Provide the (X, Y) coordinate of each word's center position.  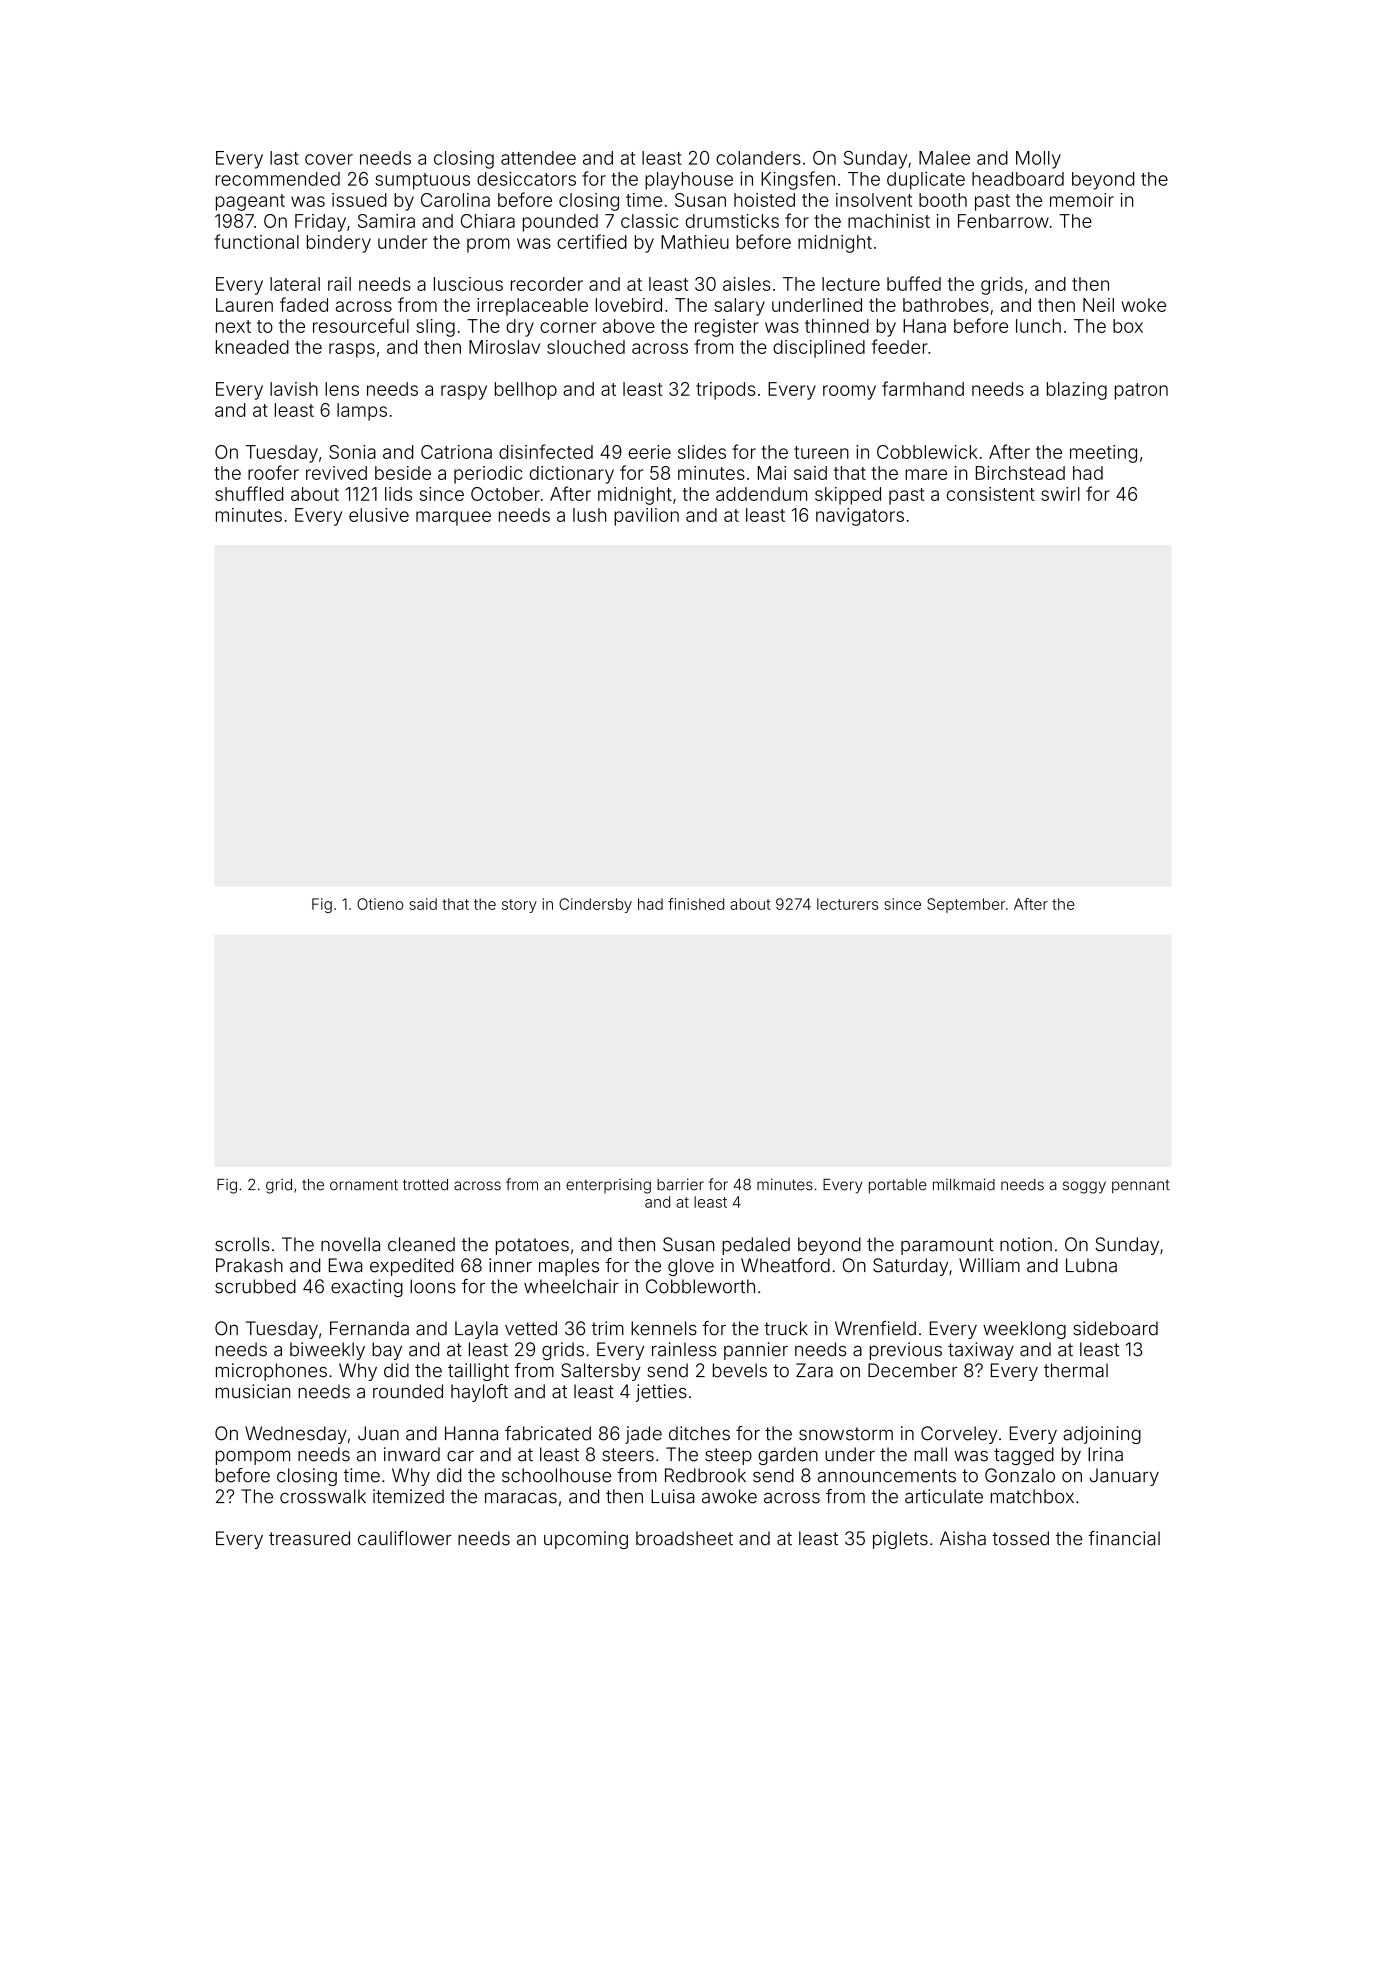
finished (696, 904)
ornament (364, 1185)
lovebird (629, 305)
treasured (309, 1538)
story (519, 906)
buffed (914, 283)
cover (329, 159)
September (966, 905)
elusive (379, 515)
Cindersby (595, 905)
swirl (1060, 494)
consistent (991, 494)
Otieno (380, 904)
